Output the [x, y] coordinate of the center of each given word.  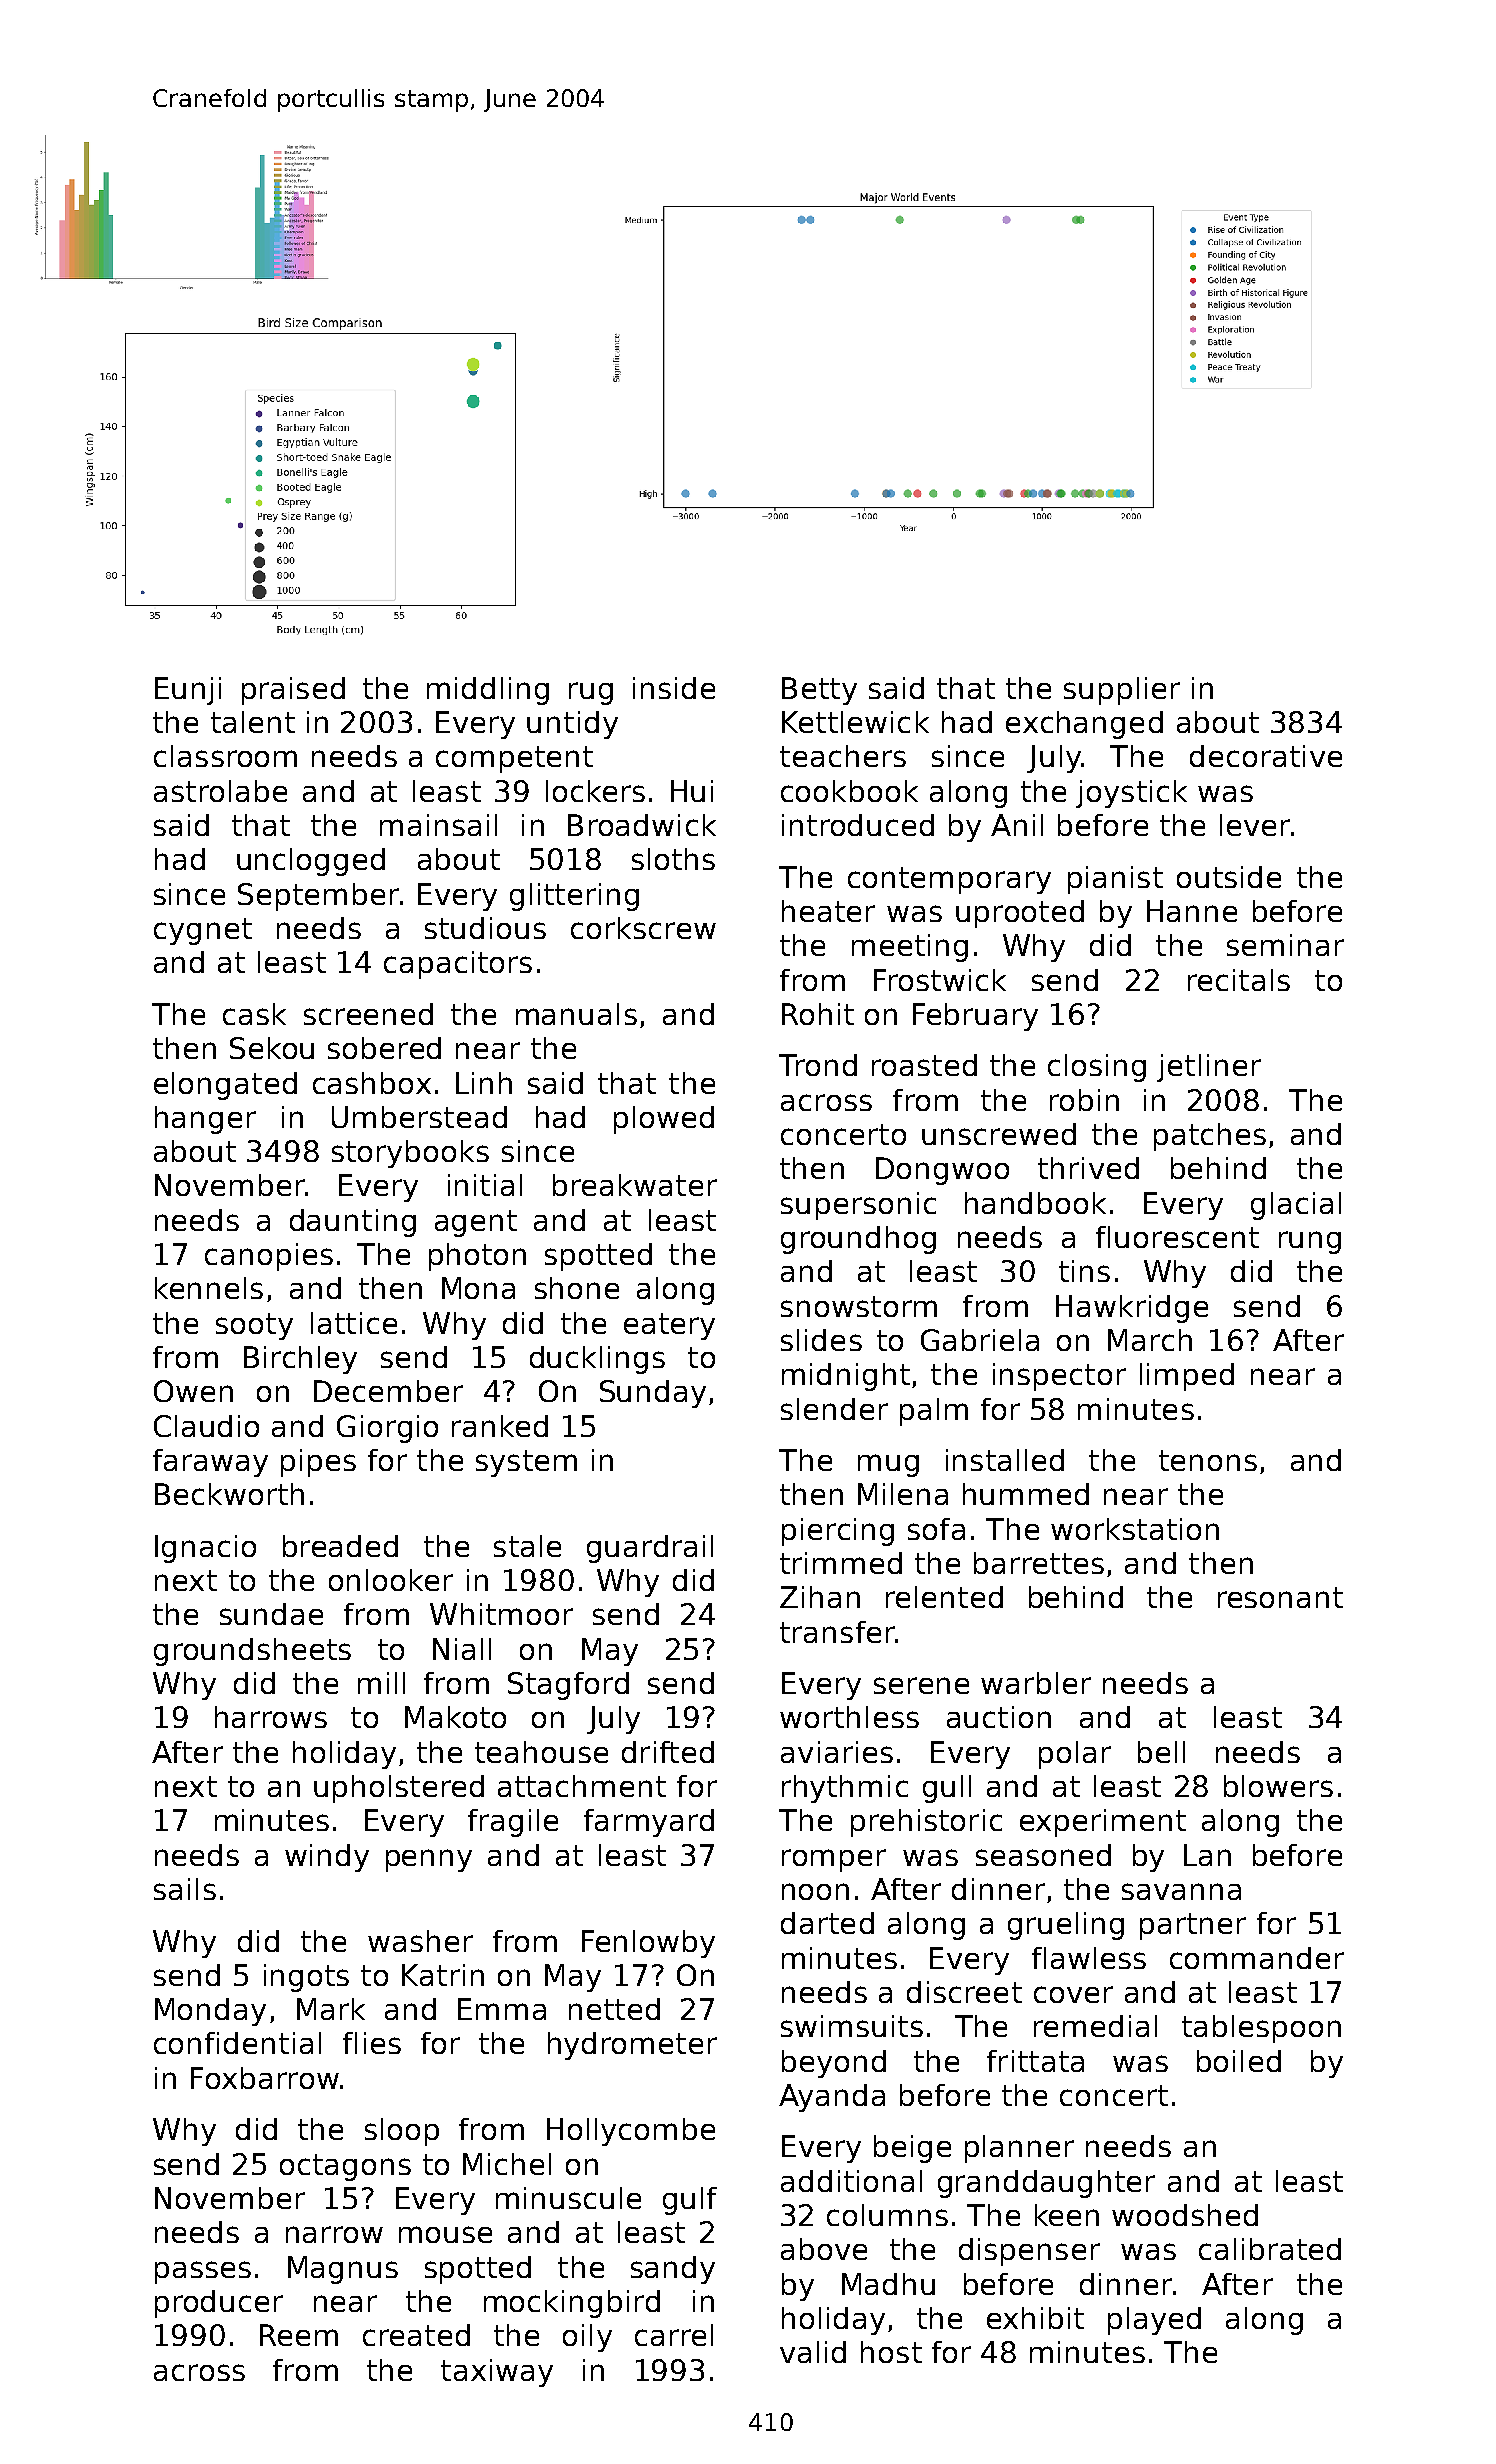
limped [1187, 1377]
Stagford [568, 1686]
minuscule [568, 2198]
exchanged [1084, 725]
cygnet [203, 931]
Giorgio [387, 1429]
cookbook [849, 791]
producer [219, 2304]
